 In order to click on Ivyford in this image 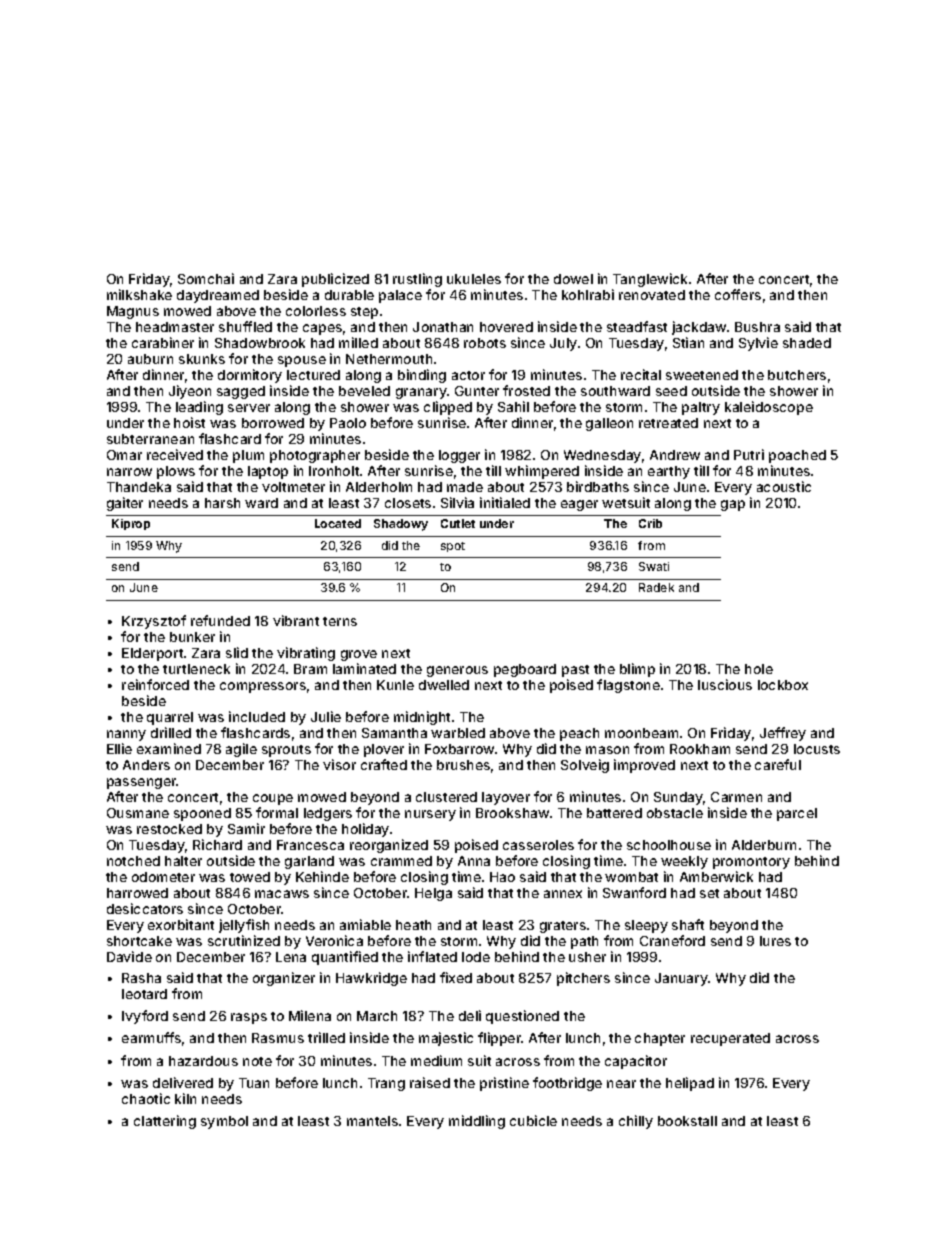, I will do `click(145, 1017)`.
